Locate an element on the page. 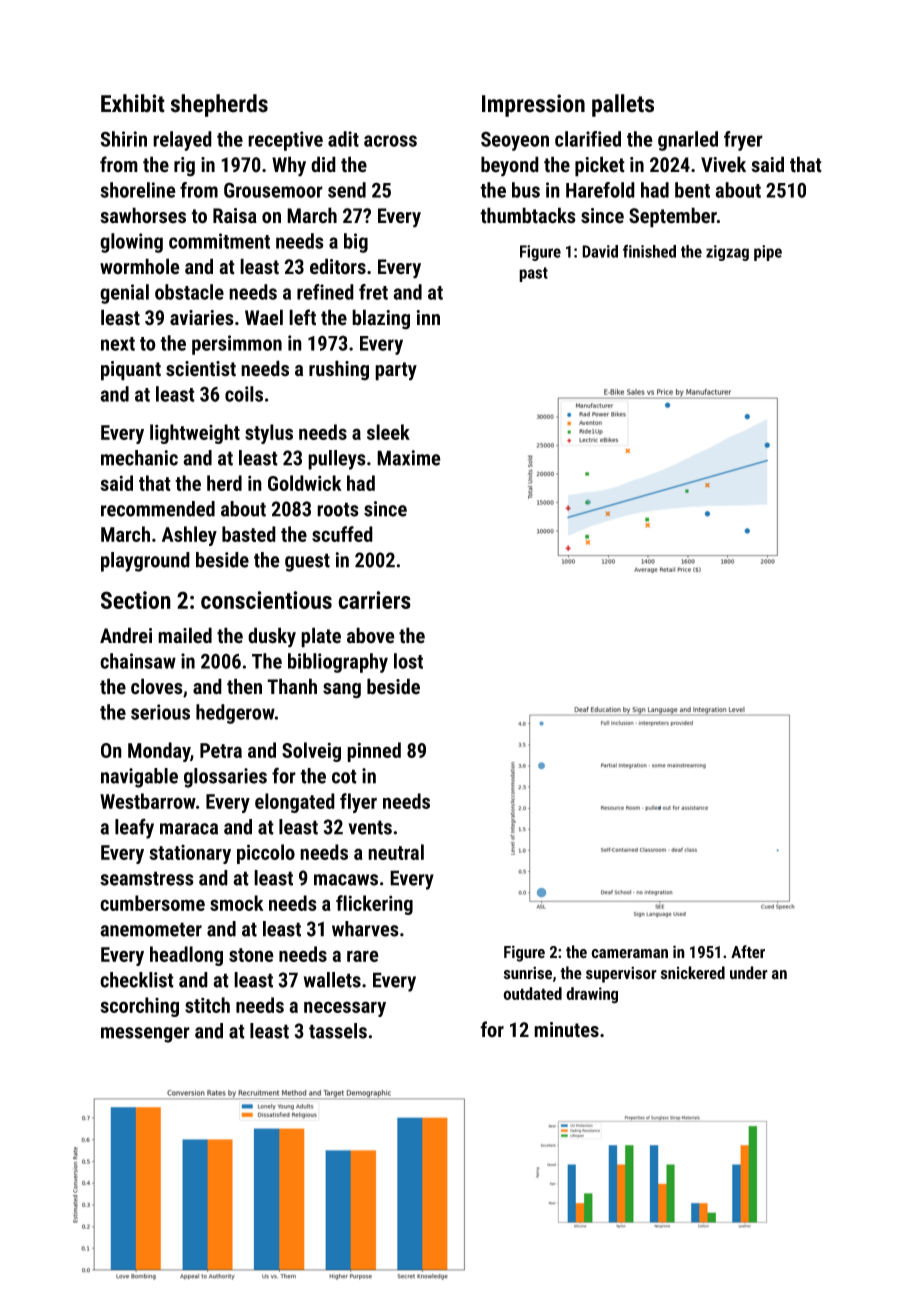  thumbtacks is located at coordinates (528, 215).
